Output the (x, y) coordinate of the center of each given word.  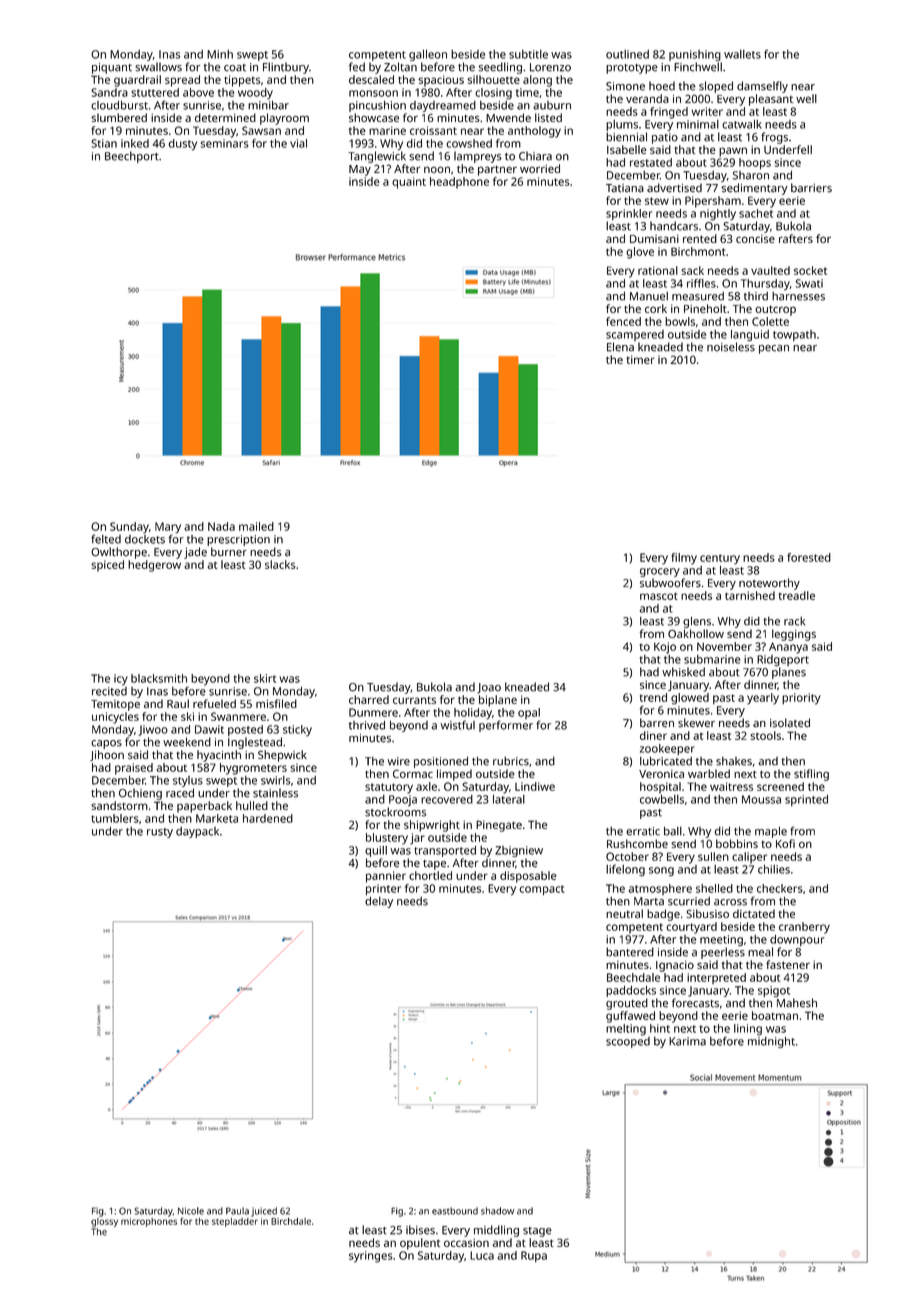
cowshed (469, 143)
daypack (197, 832)
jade (195, 553)
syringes (371, 1257)
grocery (660, 572)
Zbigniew (519, 851)
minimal (698, 124)
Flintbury (286, 68)
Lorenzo (550, 67)
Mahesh (797, 1003)
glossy (104, 1222)
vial (298, 143)
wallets (742, 54)
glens (697, 622)
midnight (771, 1042)
